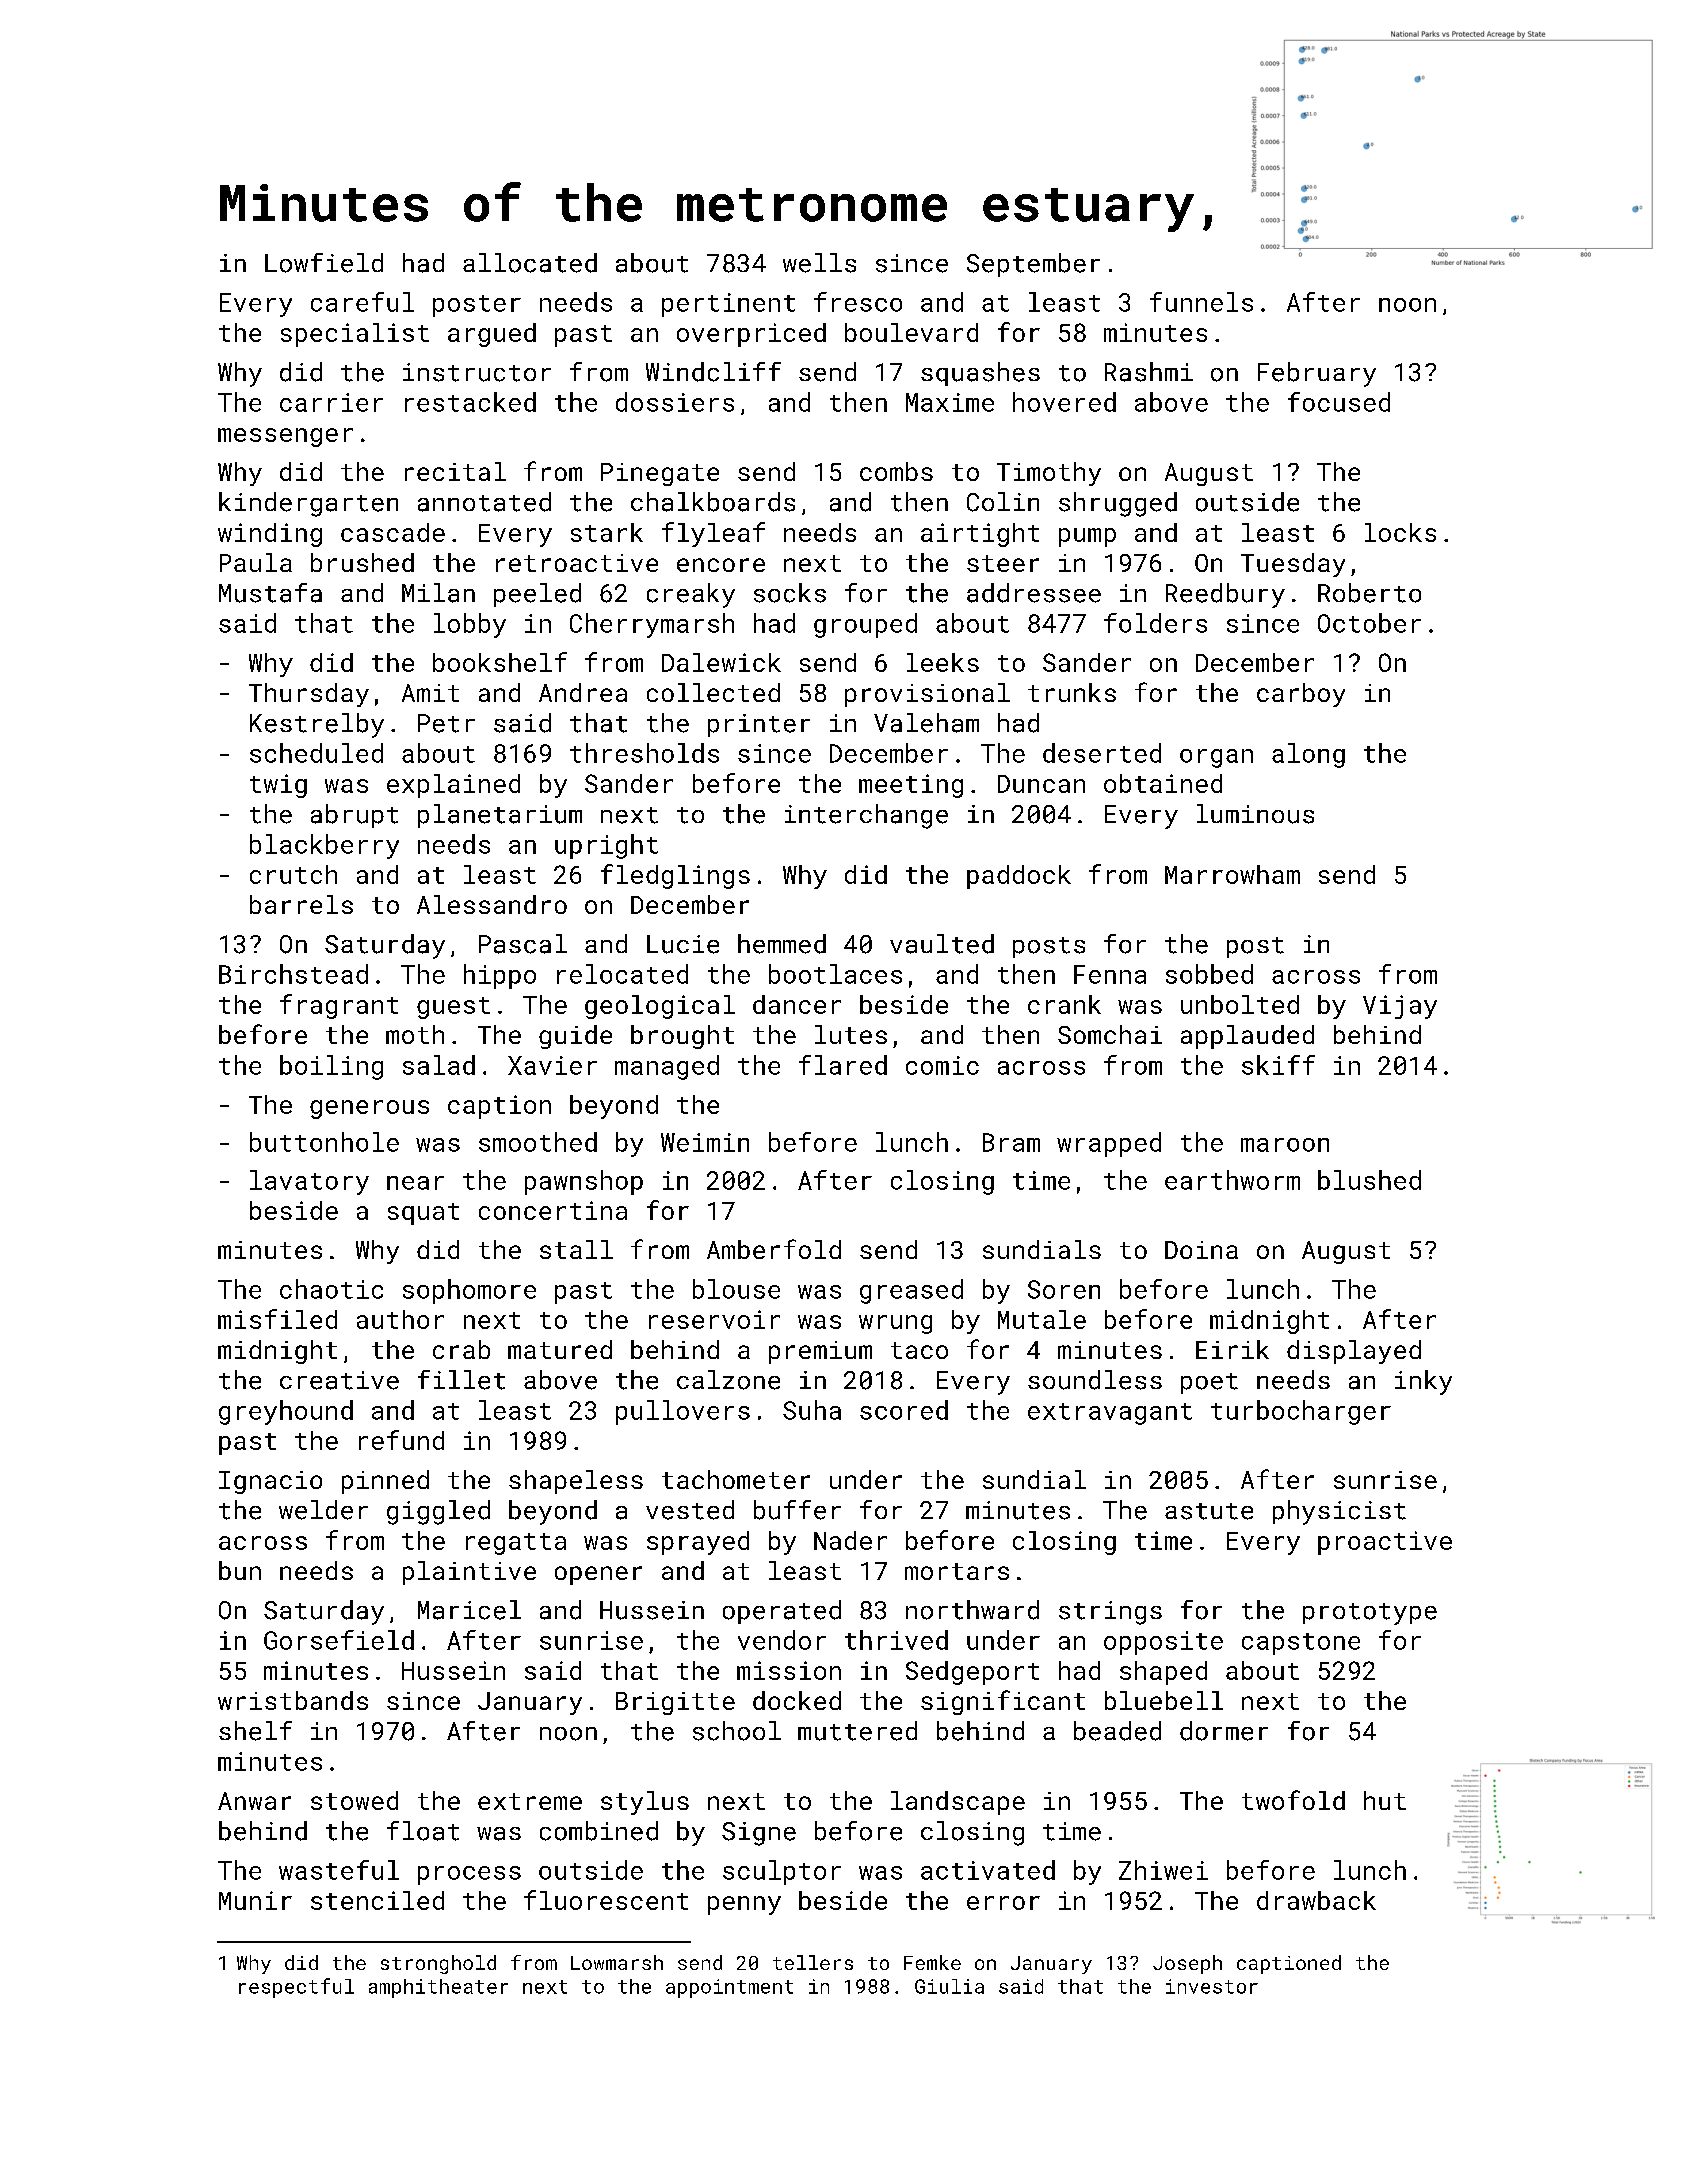 This document has width=1683, height=2178. Describe the element at coordinates (492, 904) in the document. I see `Alessandro` at that location.
